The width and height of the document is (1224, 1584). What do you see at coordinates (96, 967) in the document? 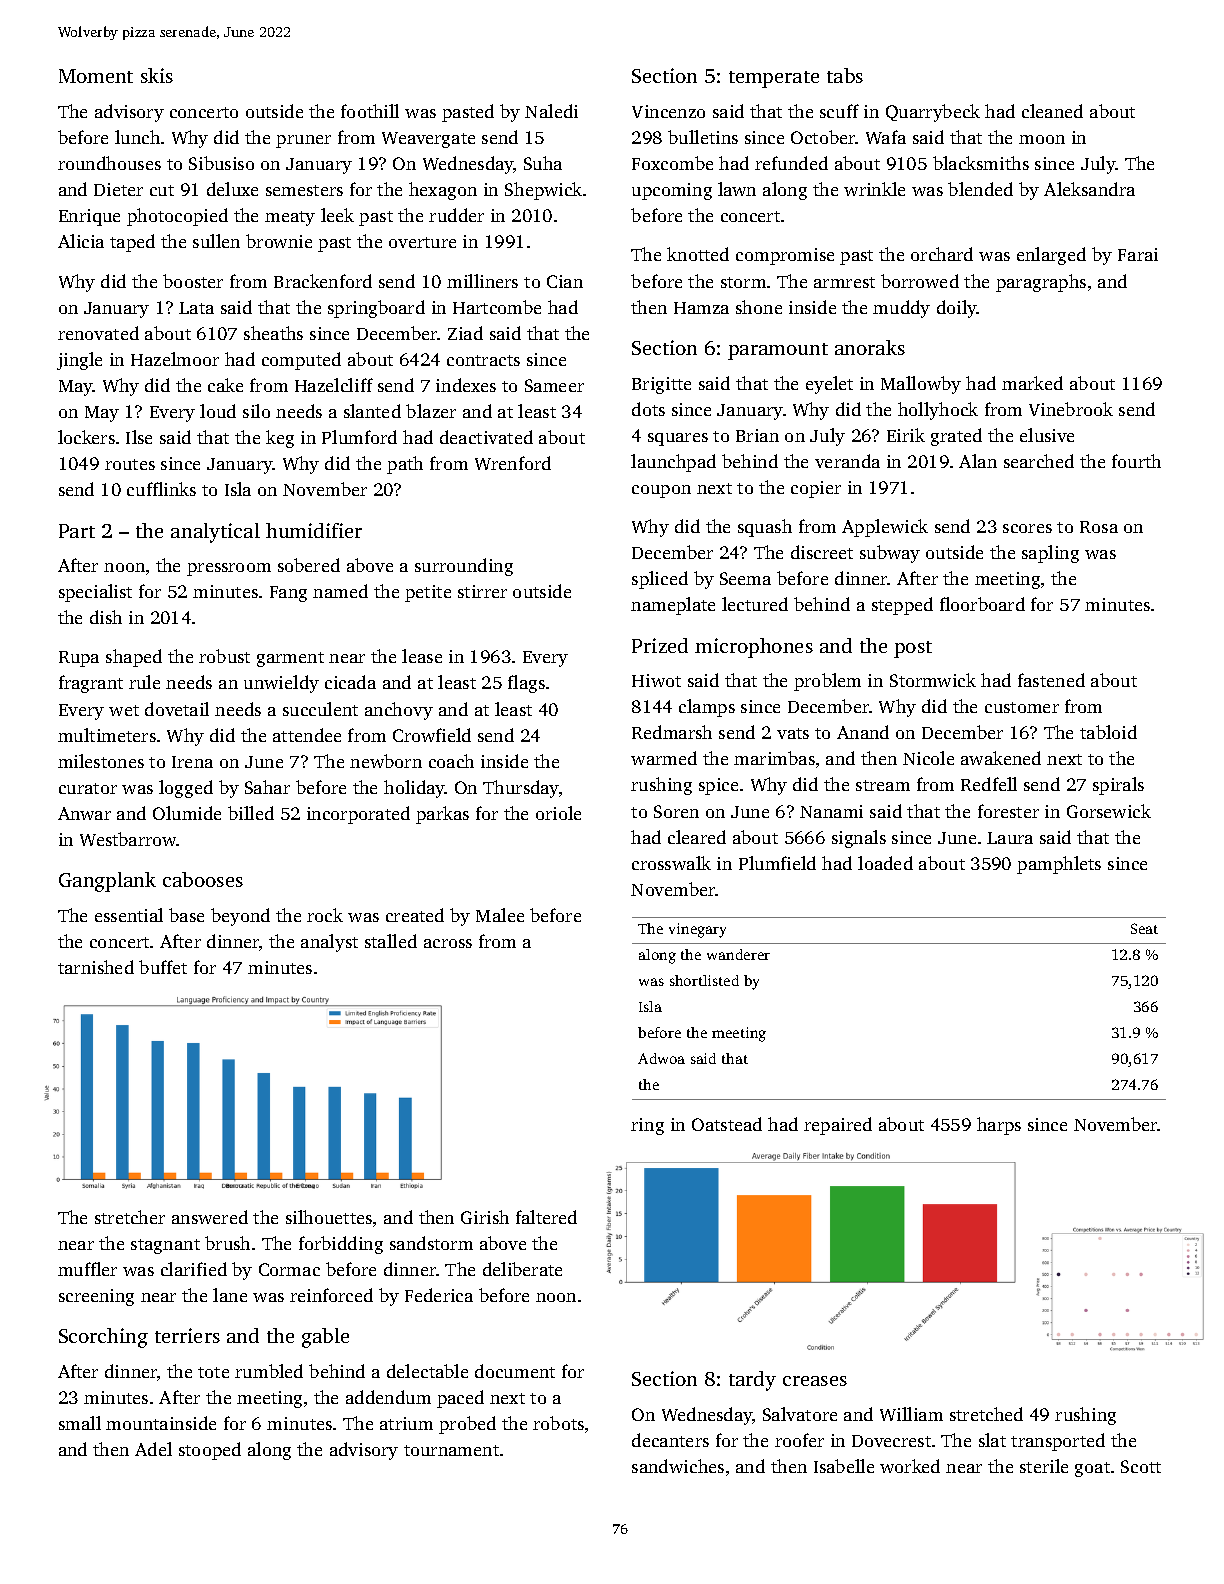
I see `tarnished` at bounding box center [96, 967].
